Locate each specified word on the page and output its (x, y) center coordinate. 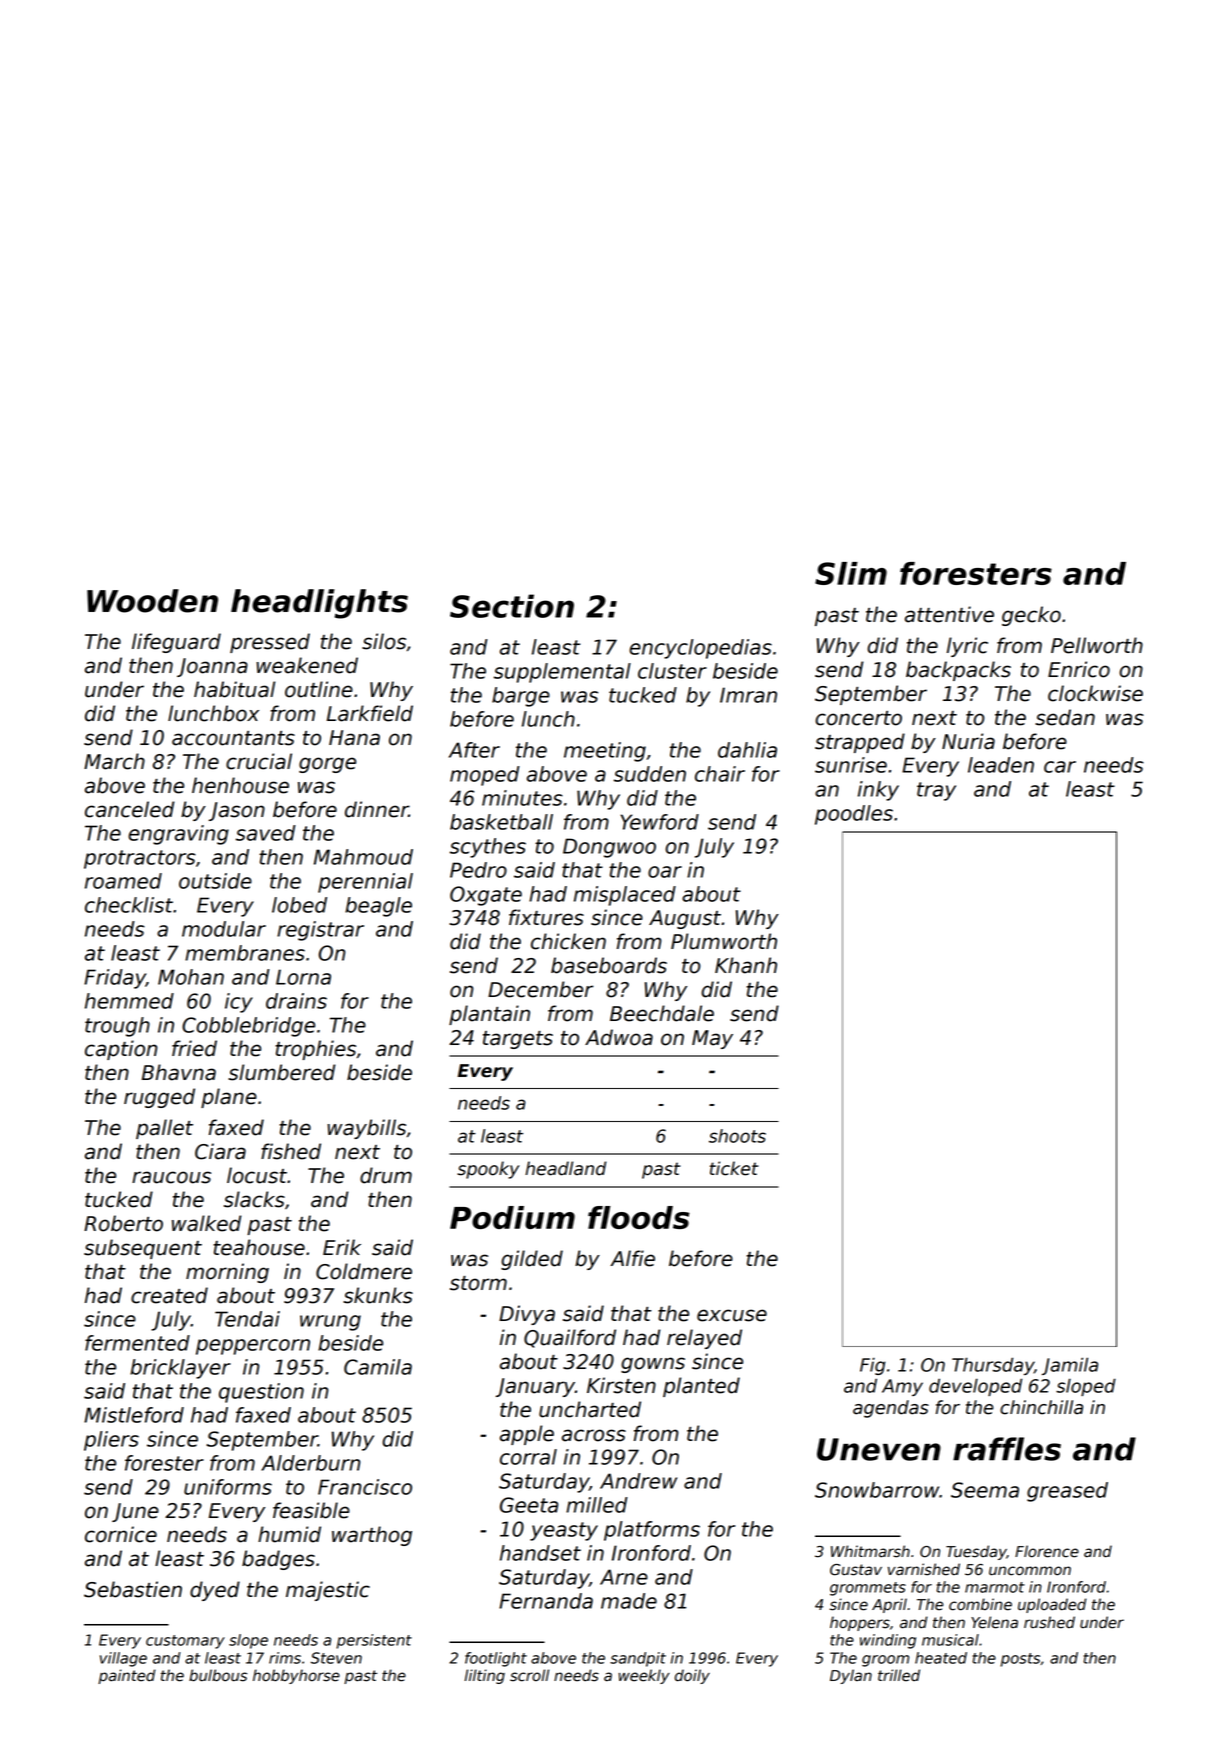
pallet (164, 1129)
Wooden (152, 601)
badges (278, 1560)
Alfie (632, 1258)
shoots (737, 1136)
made (629, 1601)
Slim (851, 573)
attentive (949, 614)
